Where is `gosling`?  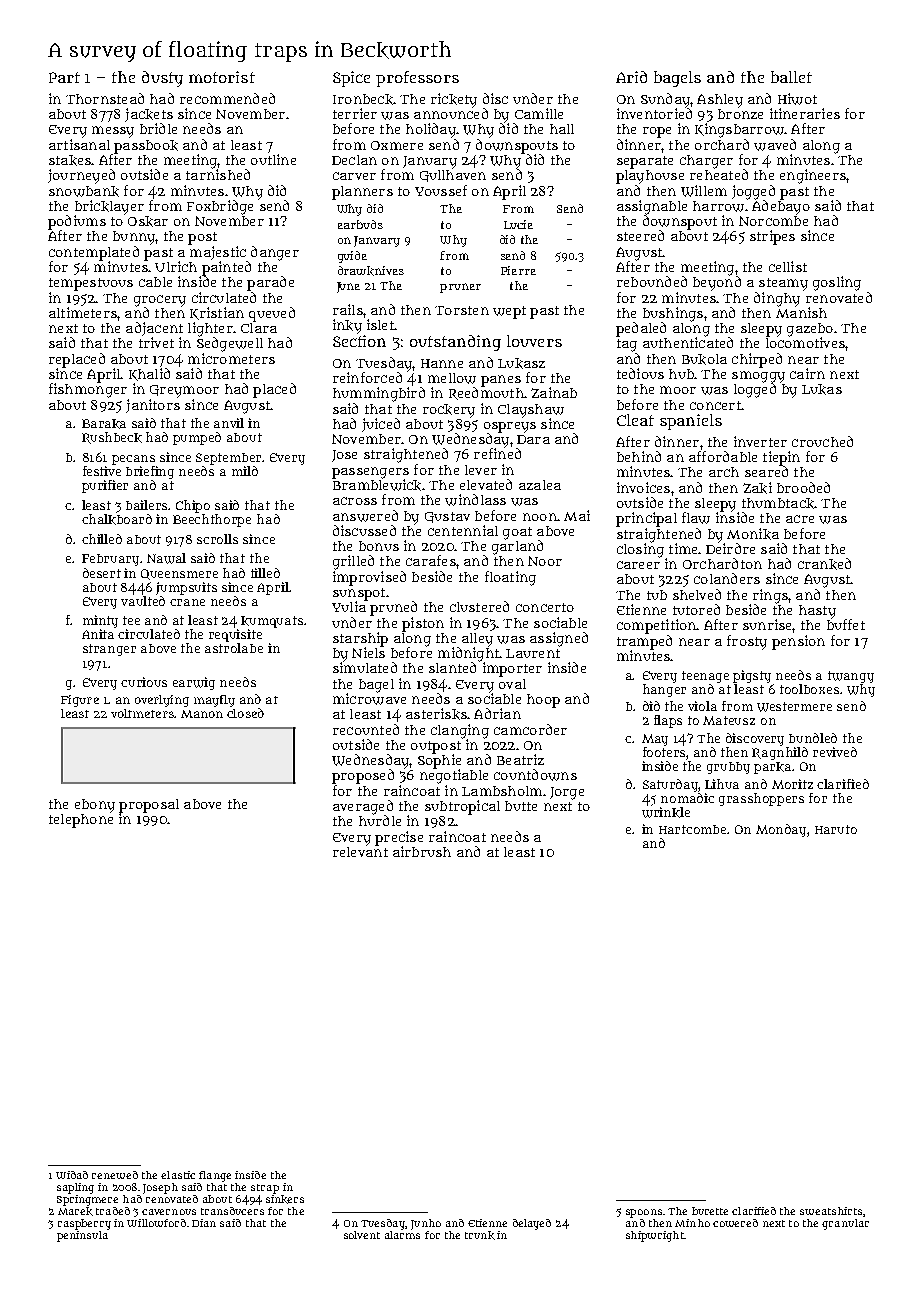 gosling is located at coordinates (837, 283).
